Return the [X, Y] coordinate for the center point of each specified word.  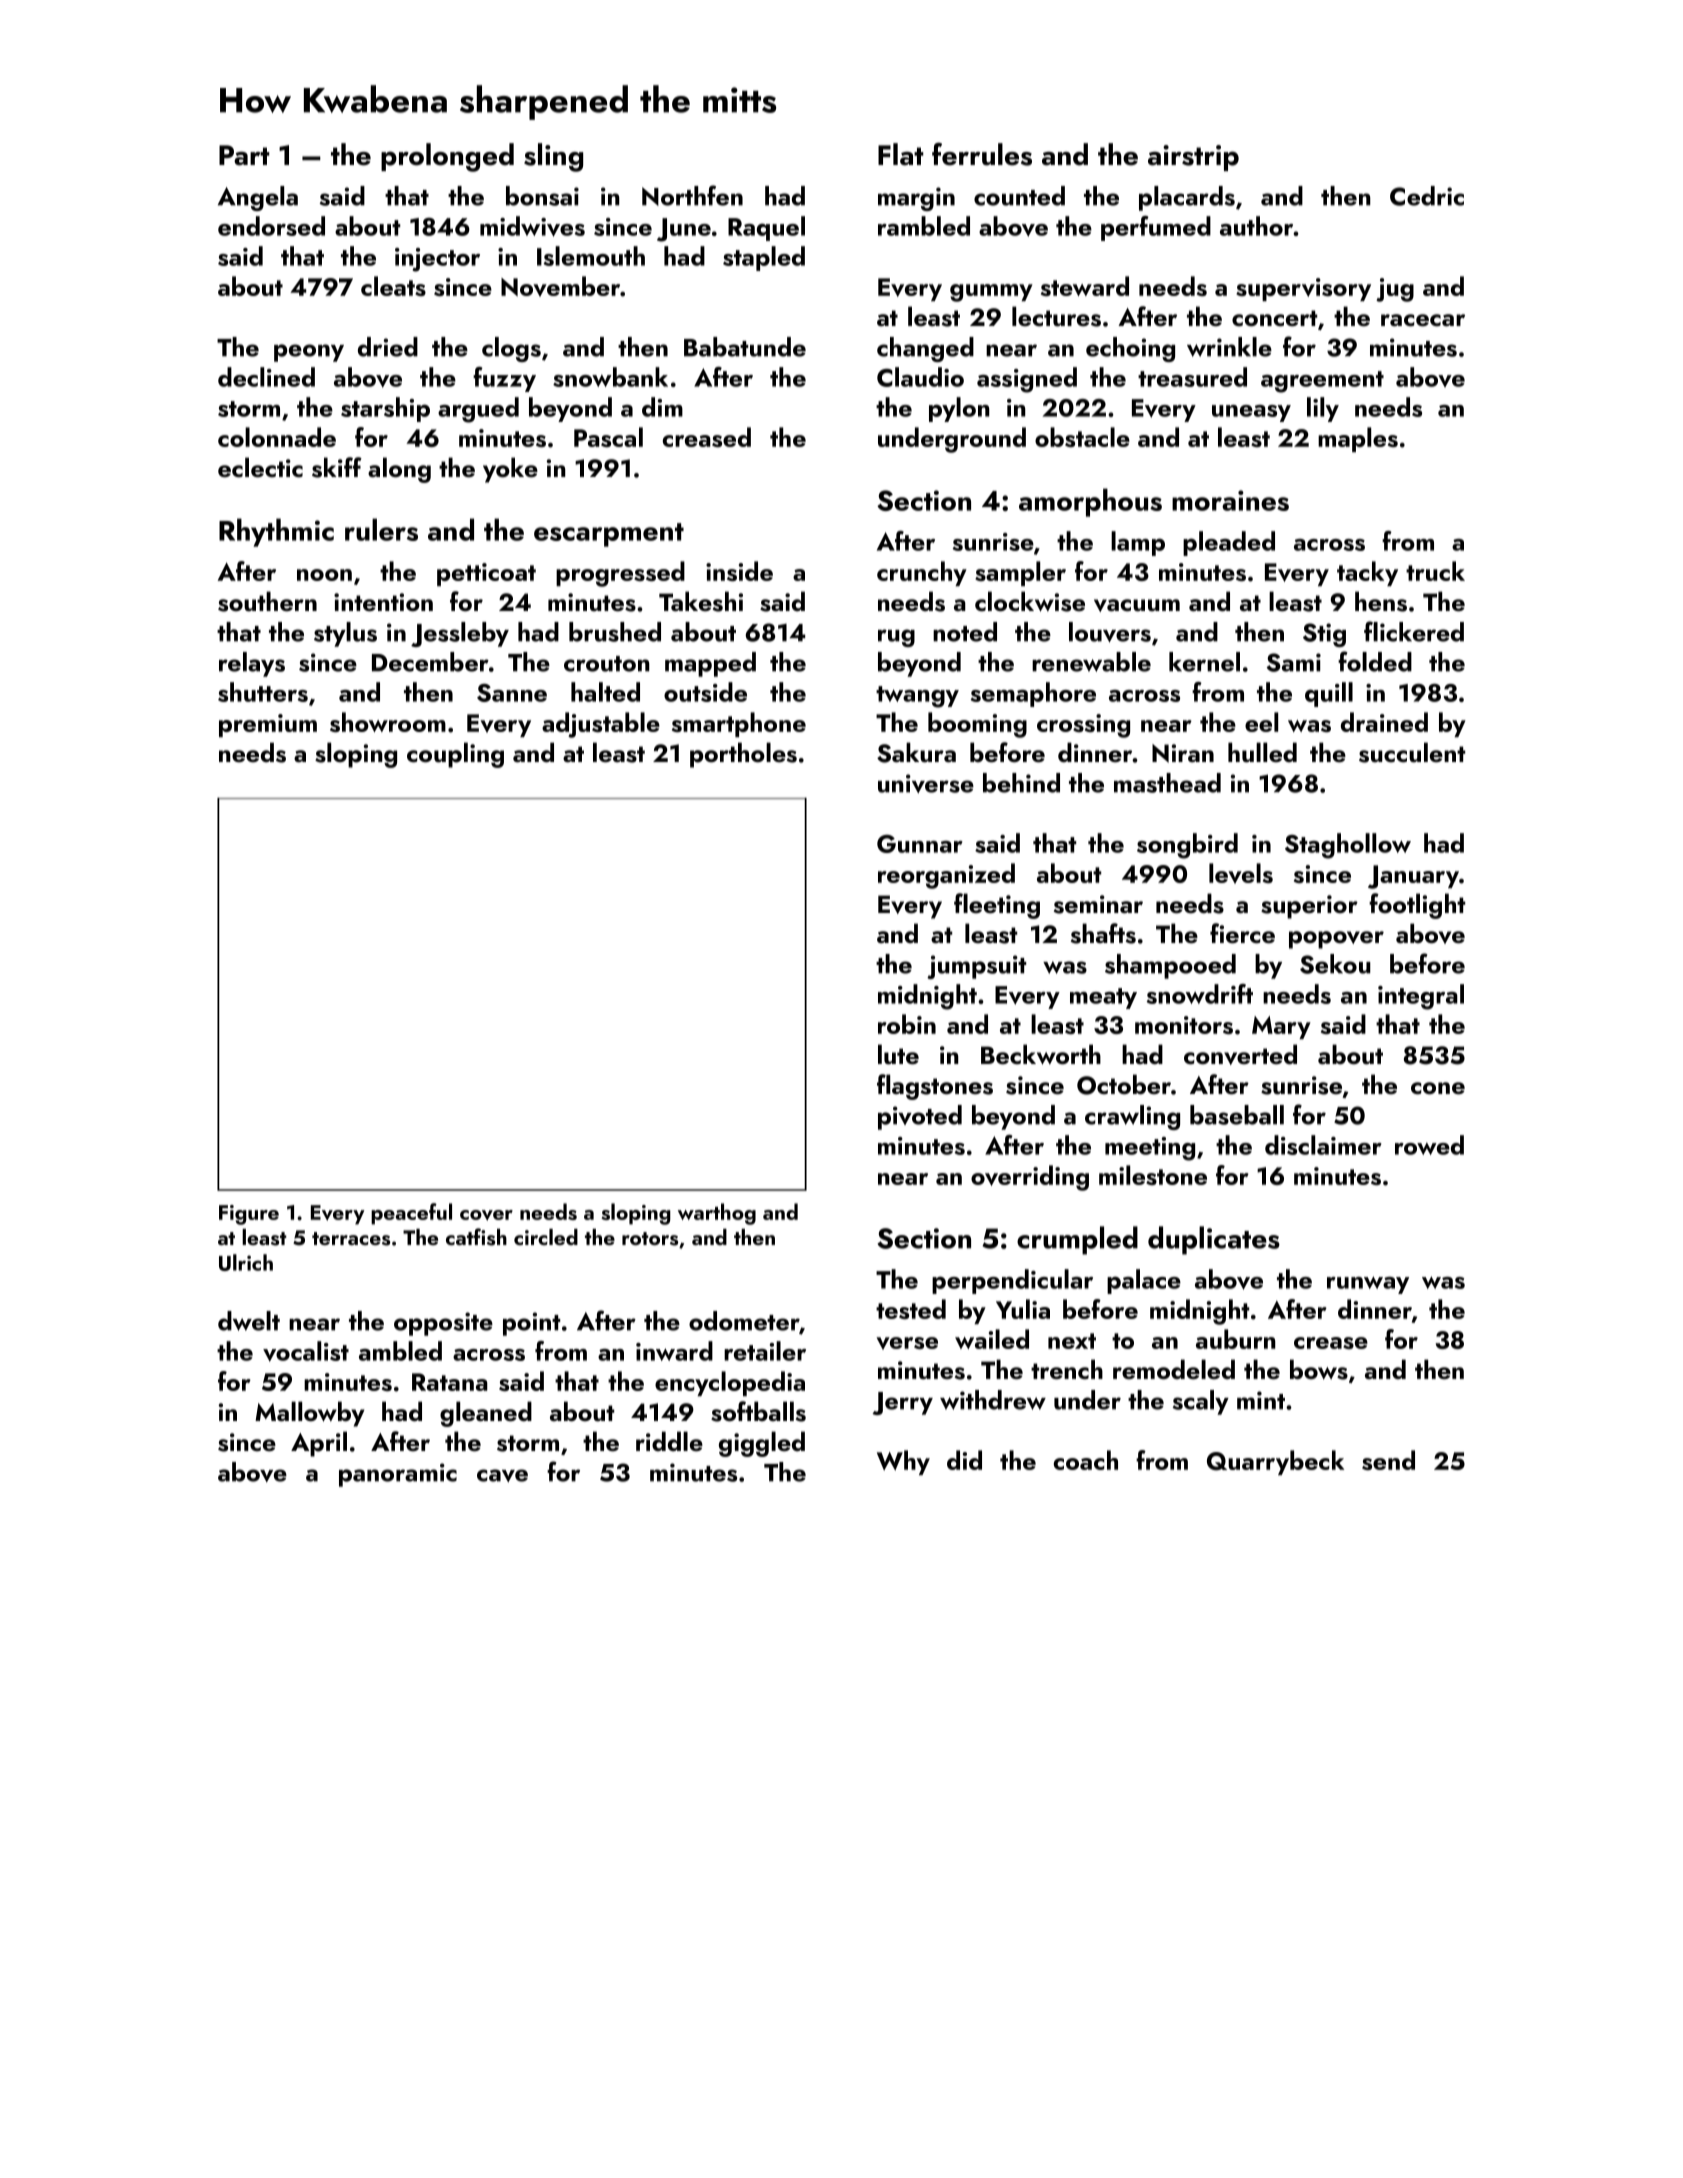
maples [1358, 439]
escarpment [609, 535]
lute [898, 1054]
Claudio [920, 377]
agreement [1322, 382]
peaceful [411, 1214]
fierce [1242, 933]
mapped [710, 664]
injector [437, 260]
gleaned [486, 1414]
